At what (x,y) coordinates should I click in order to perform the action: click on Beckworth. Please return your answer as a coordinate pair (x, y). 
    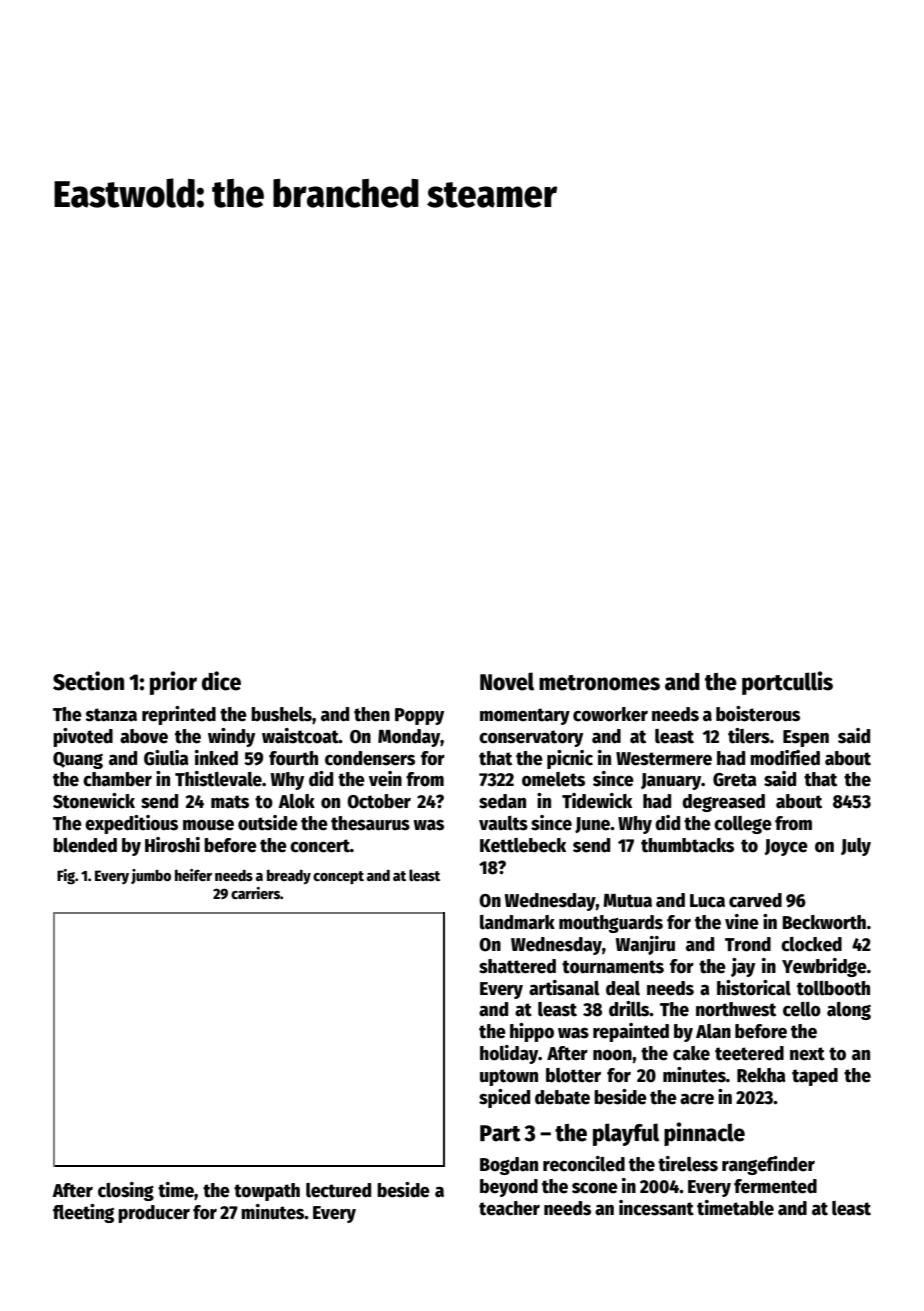
    Looking at the image, I should click on (824, 922).
